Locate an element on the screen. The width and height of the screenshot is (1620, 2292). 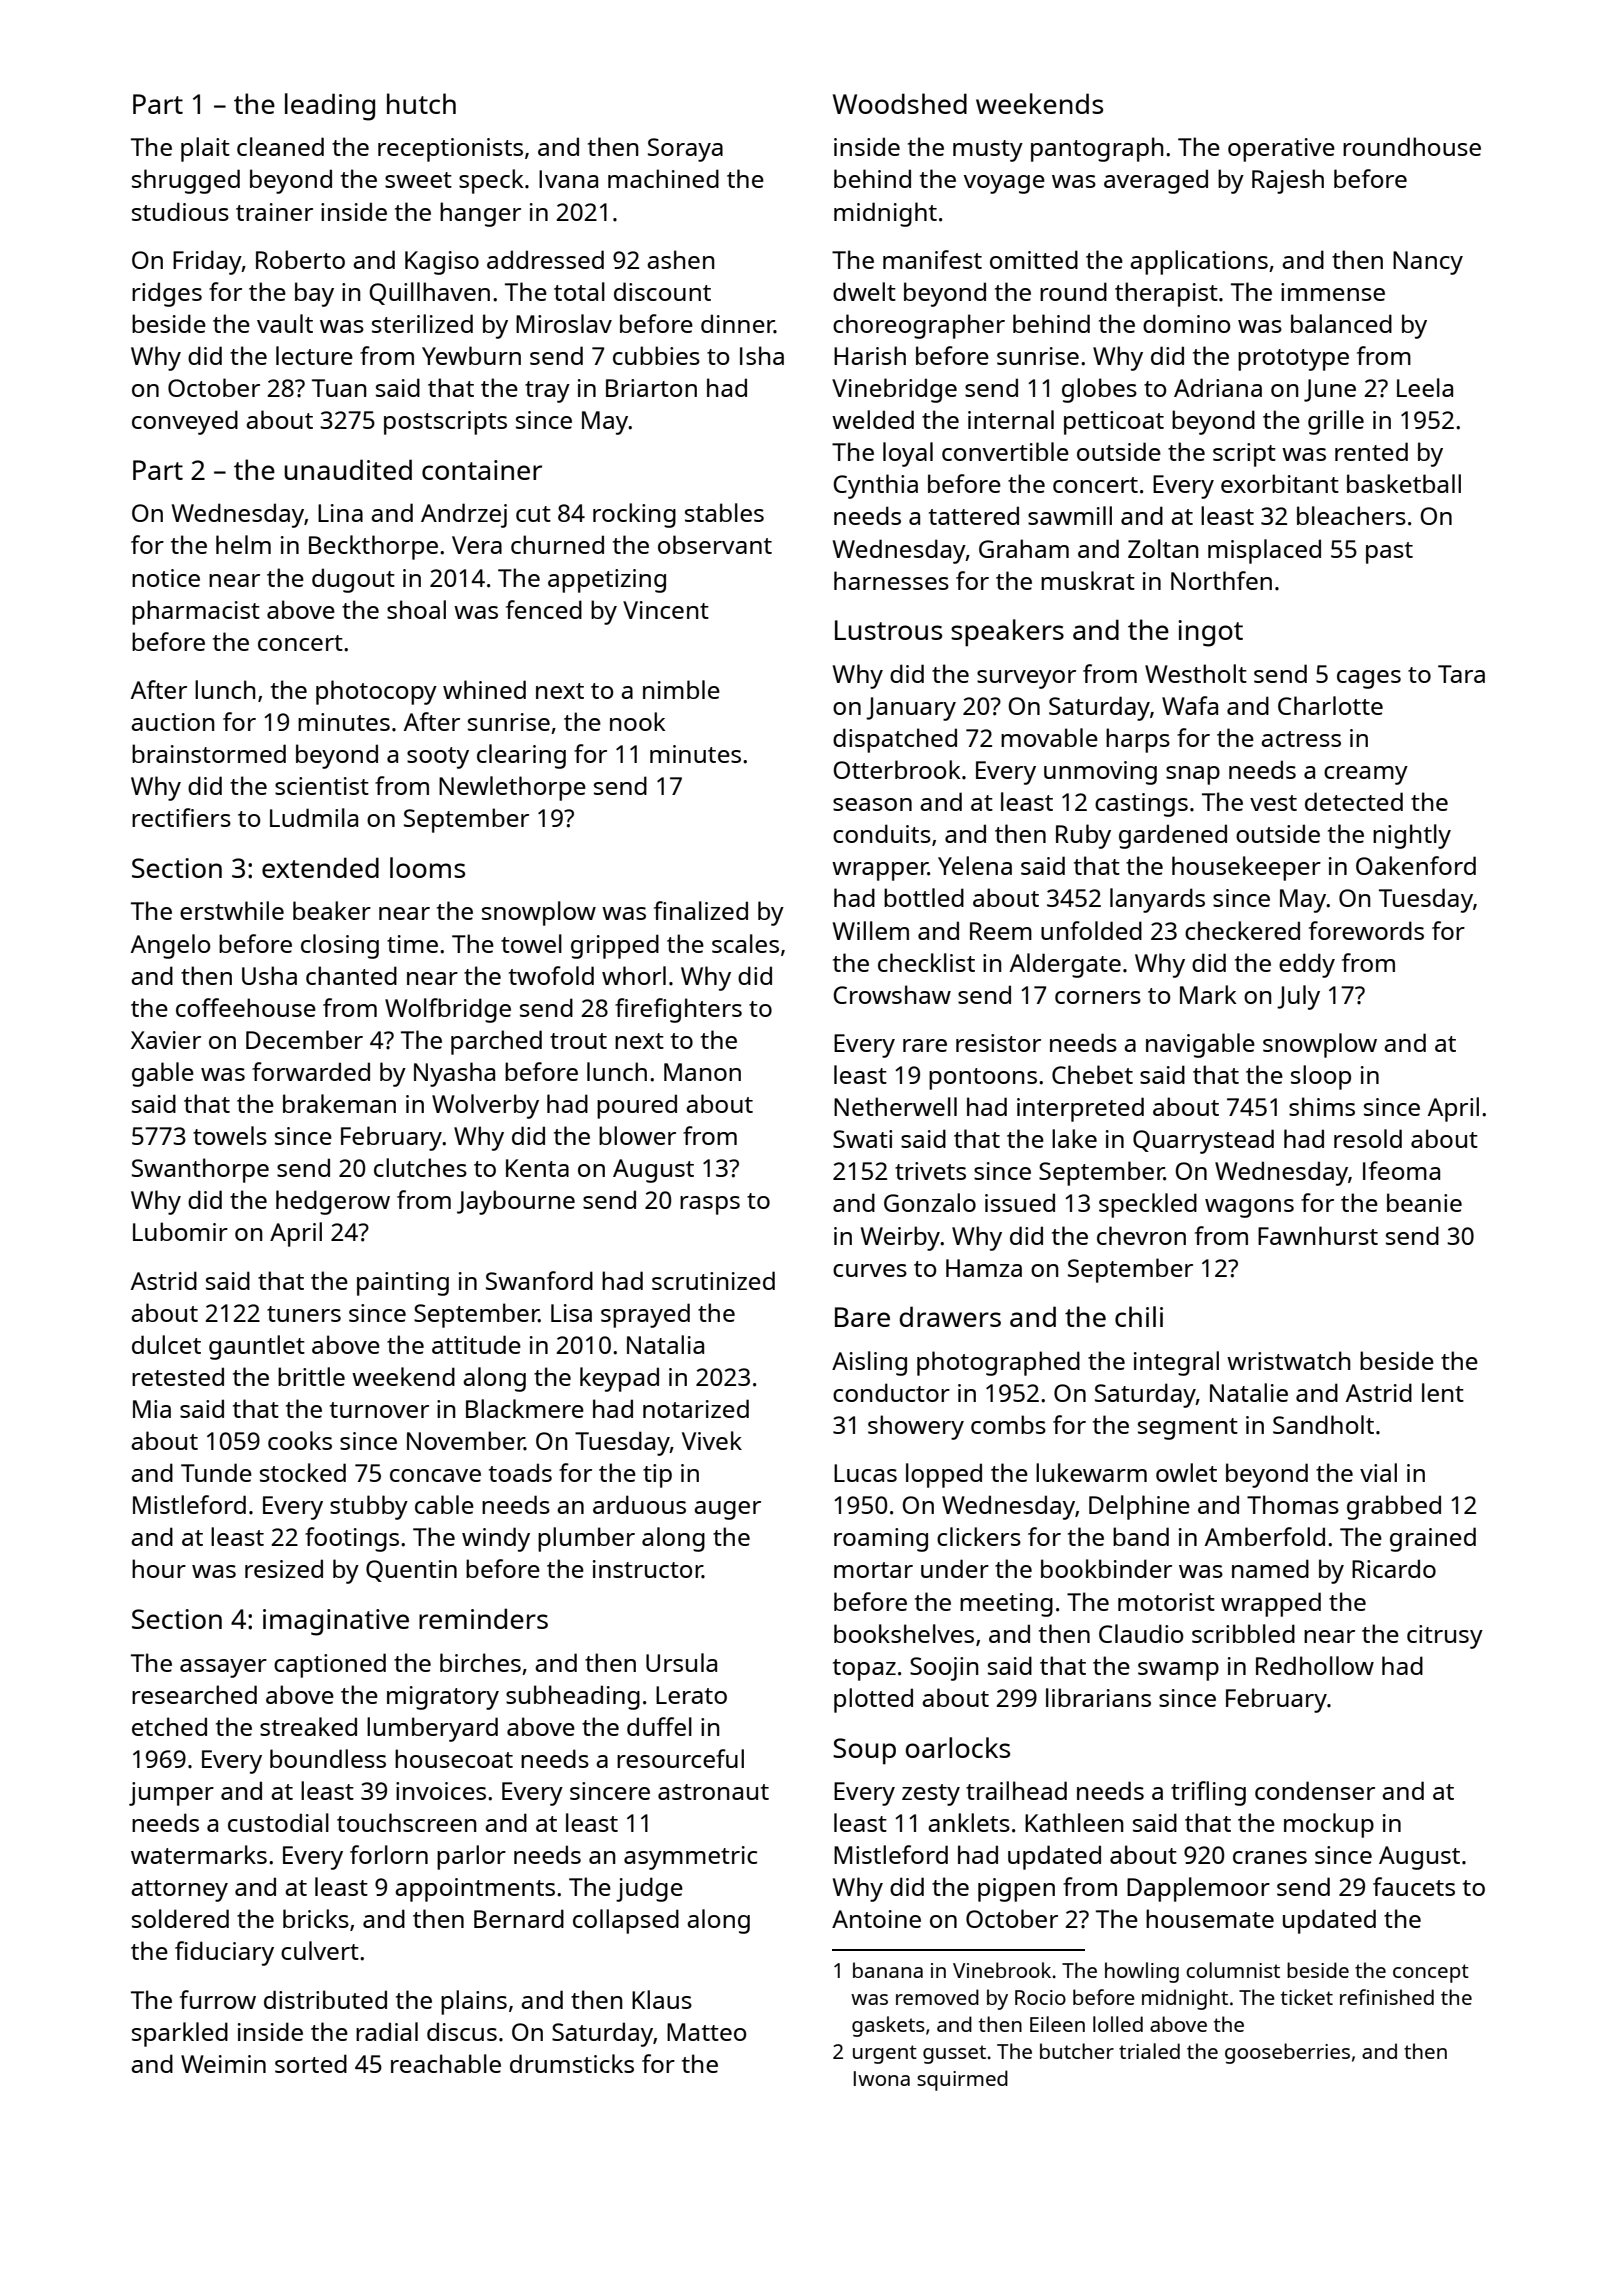
notice is located at coordinates (166, 578).
